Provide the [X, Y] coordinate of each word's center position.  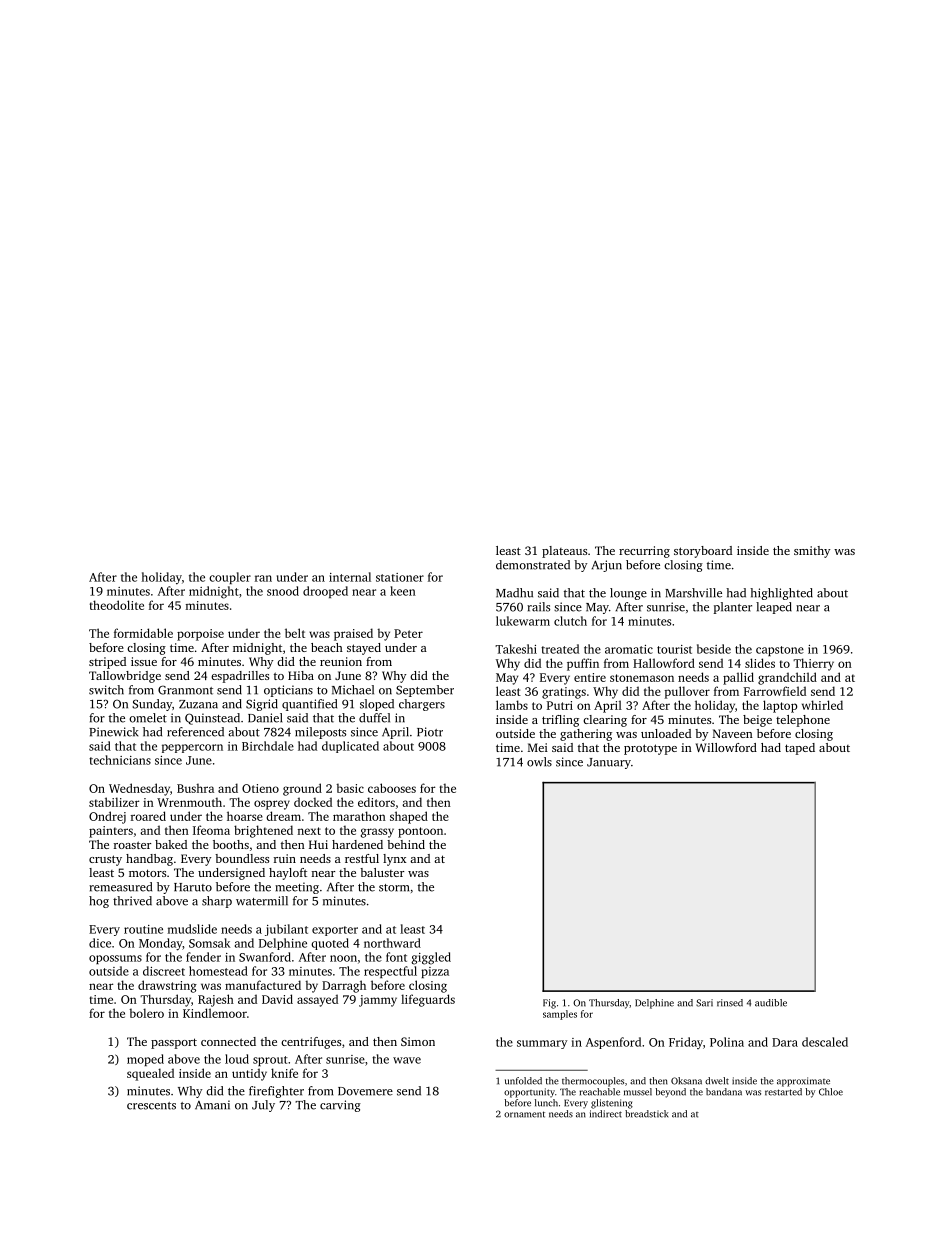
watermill [262, 901]
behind [406, 844]
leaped [774, 608]
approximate [803, 1082]
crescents [151, 1106]
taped [800, 749]
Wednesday [139, 789]
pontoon [420, 832]
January [609, 763]
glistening [612, 1104]
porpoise [200, 635]
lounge [628, 594]
